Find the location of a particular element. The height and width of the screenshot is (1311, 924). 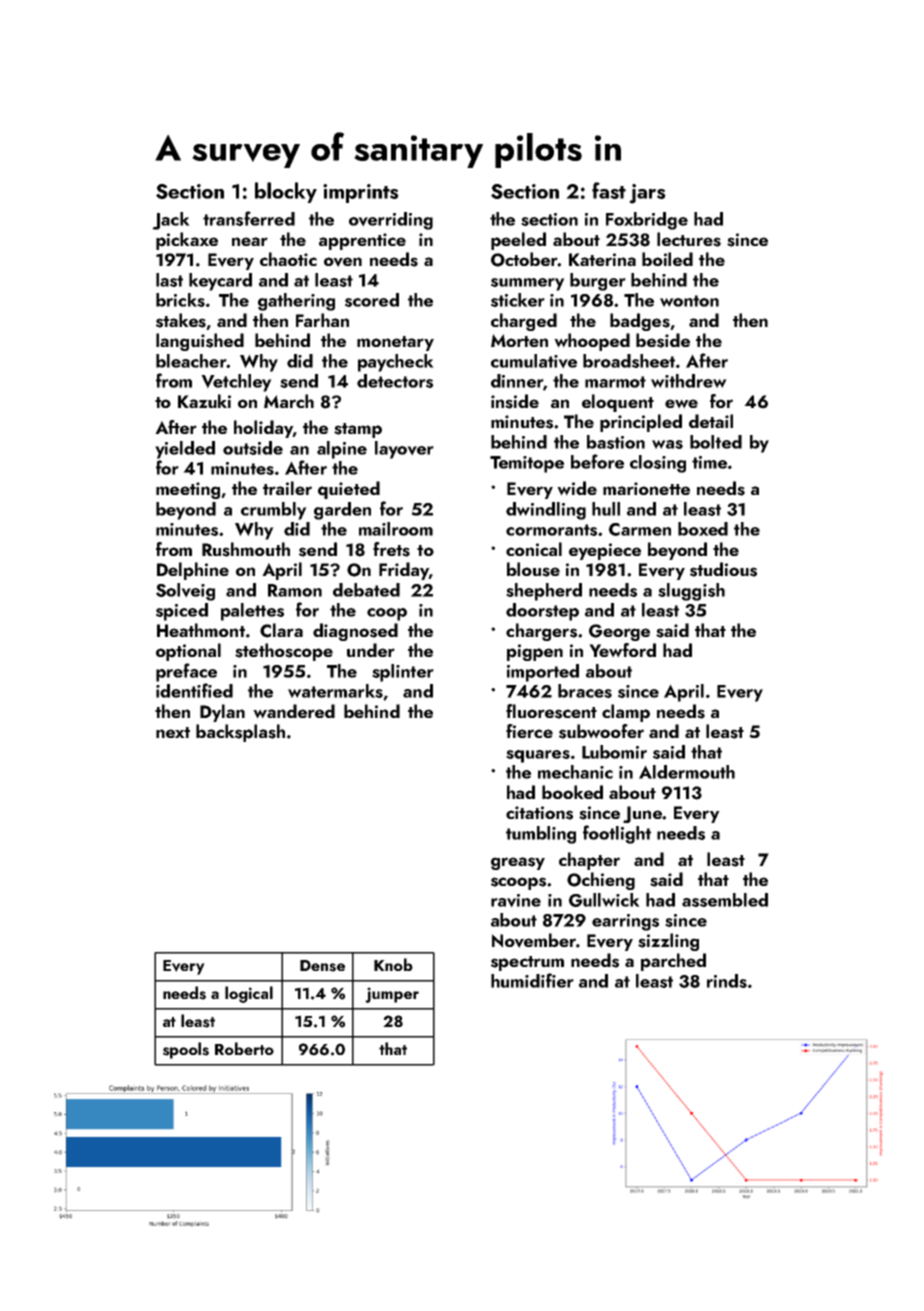

identified is located at coordinates (194, 690).
